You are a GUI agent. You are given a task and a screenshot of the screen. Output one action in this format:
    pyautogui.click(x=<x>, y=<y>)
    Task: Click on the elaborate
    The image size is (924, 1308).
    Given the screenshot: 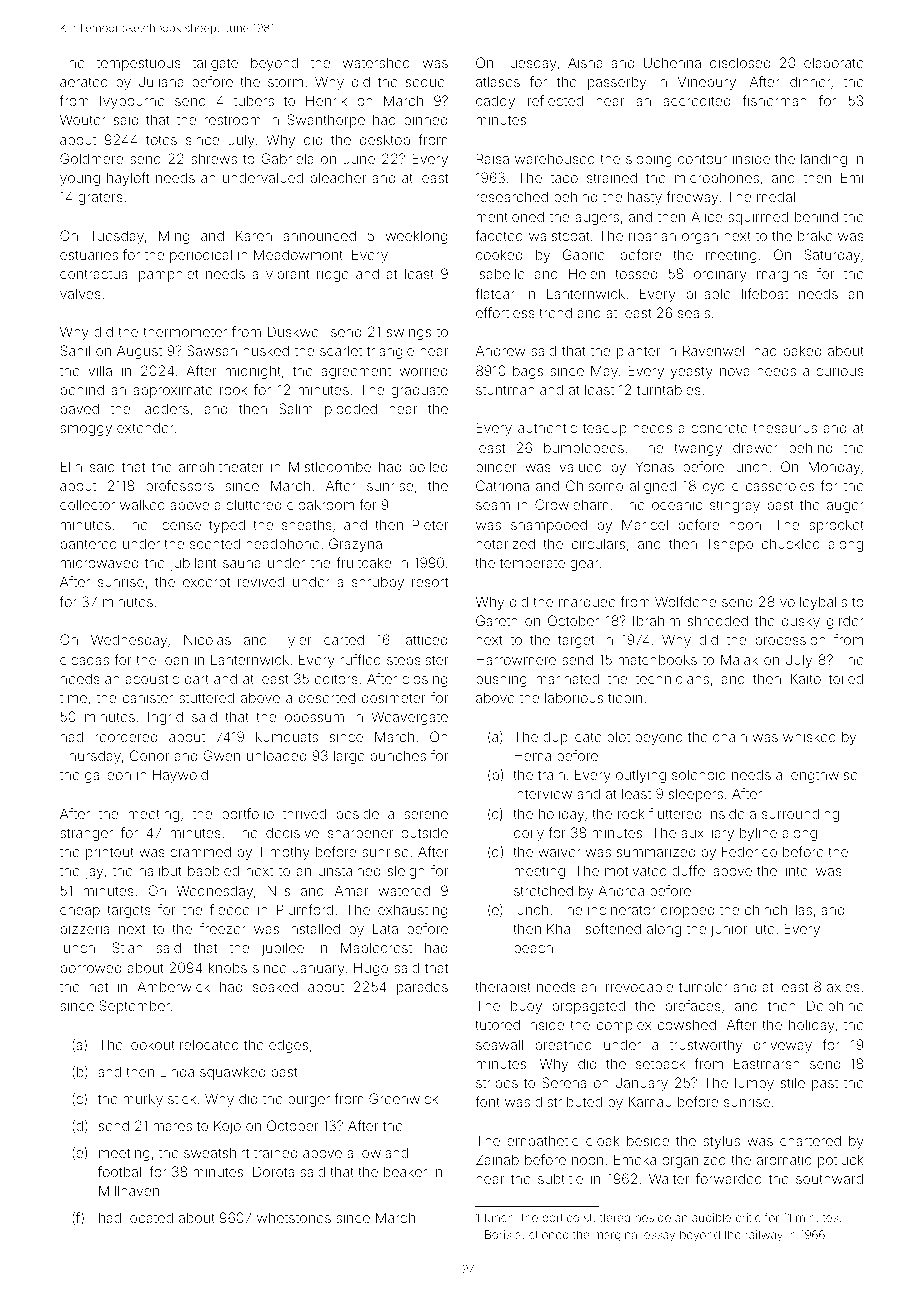 What is the action you would take?
    pyautogui.click(x=834, y=62)
